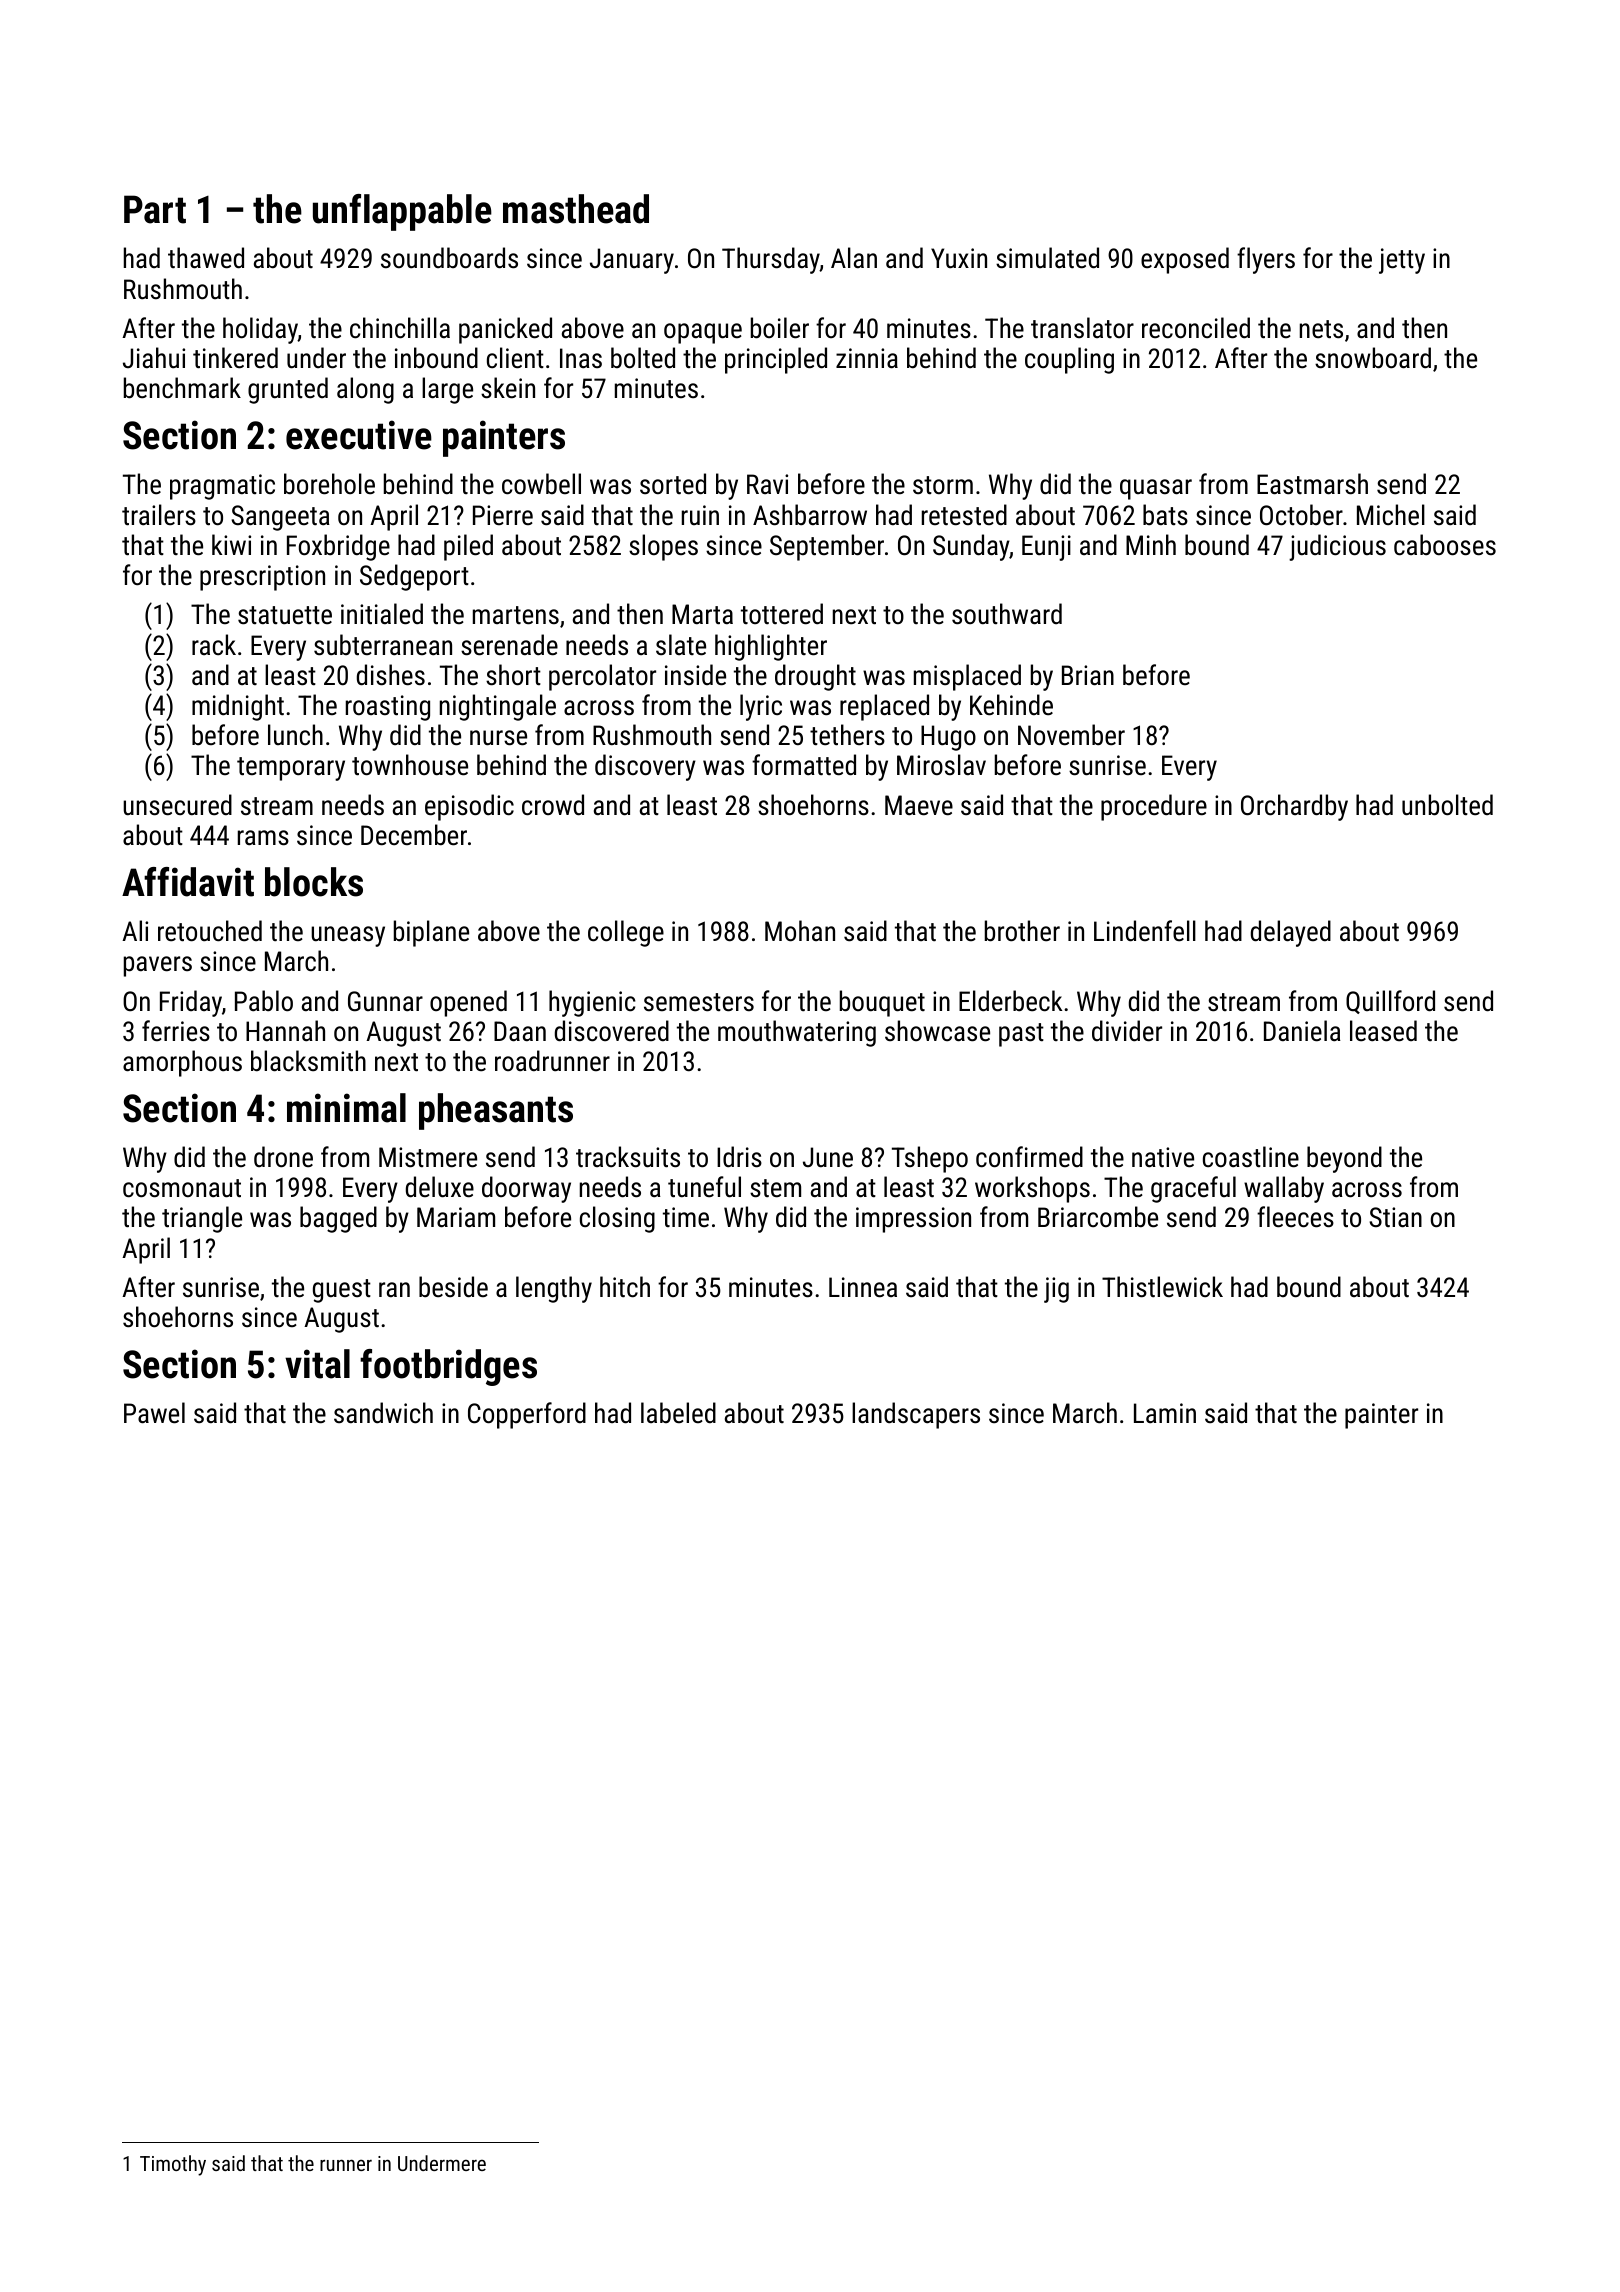 This document has height=2292, width=1620. Describe the element at coordinates (1162, 1287) in the document. I see `Thistlewick` at that location.
